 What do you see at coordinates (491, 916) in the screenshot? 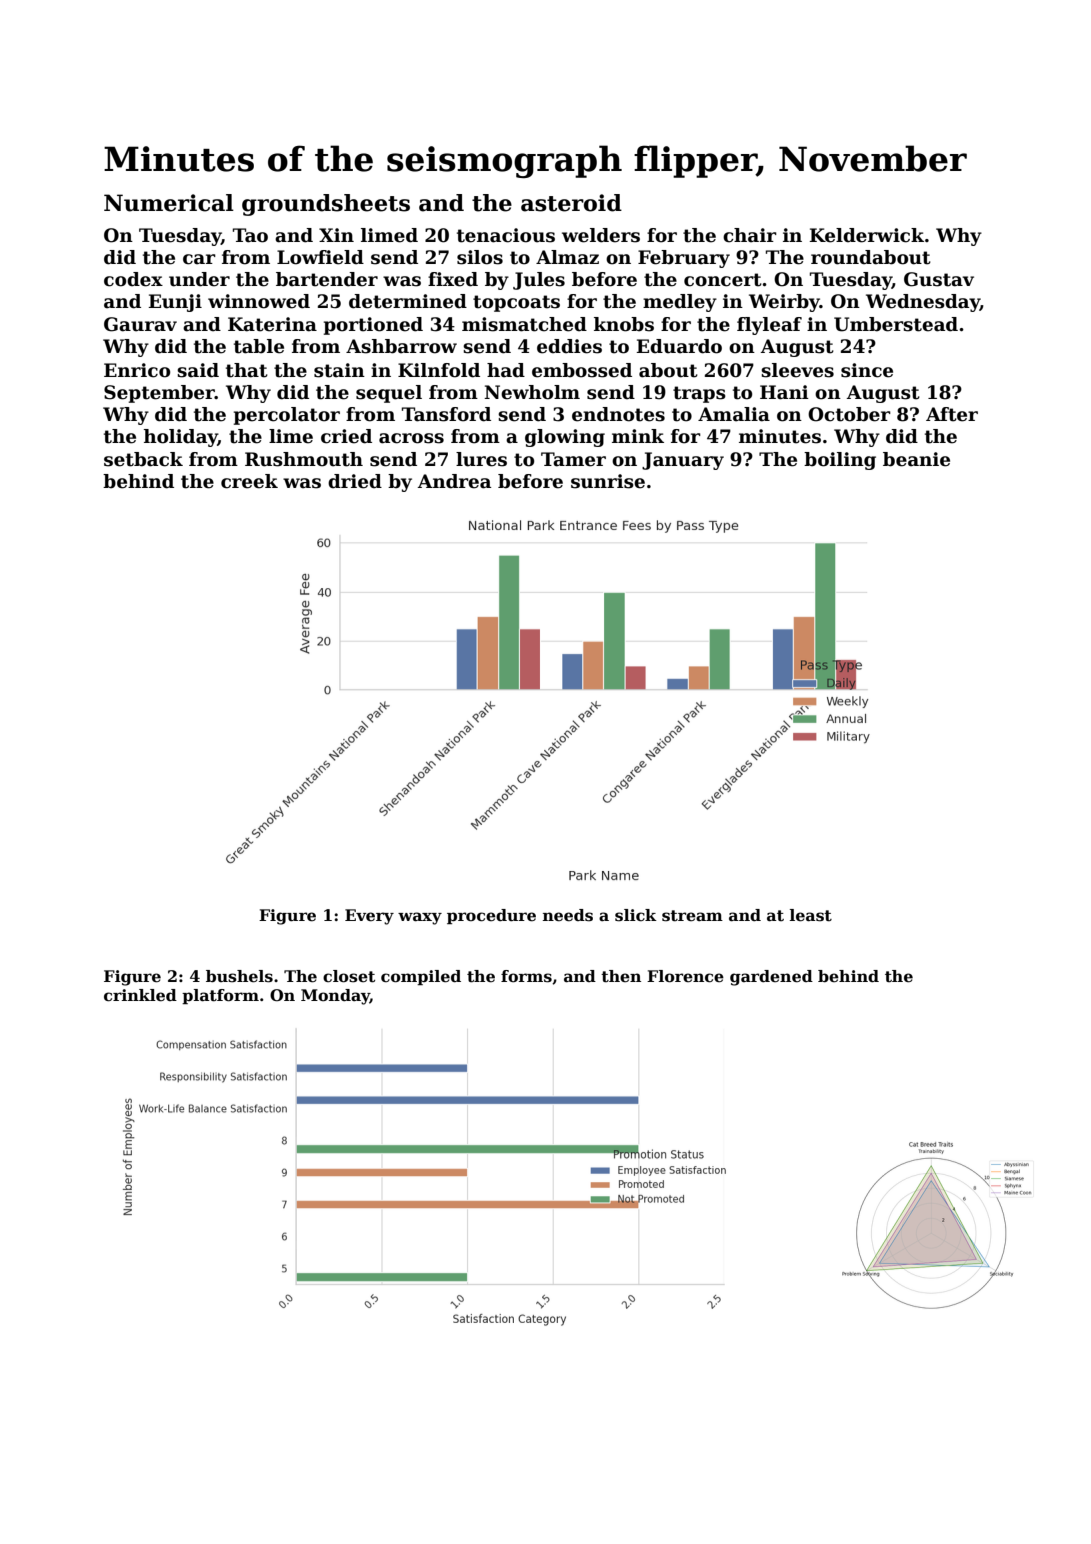
I see `procedure` at bounding box center [491, 916].
